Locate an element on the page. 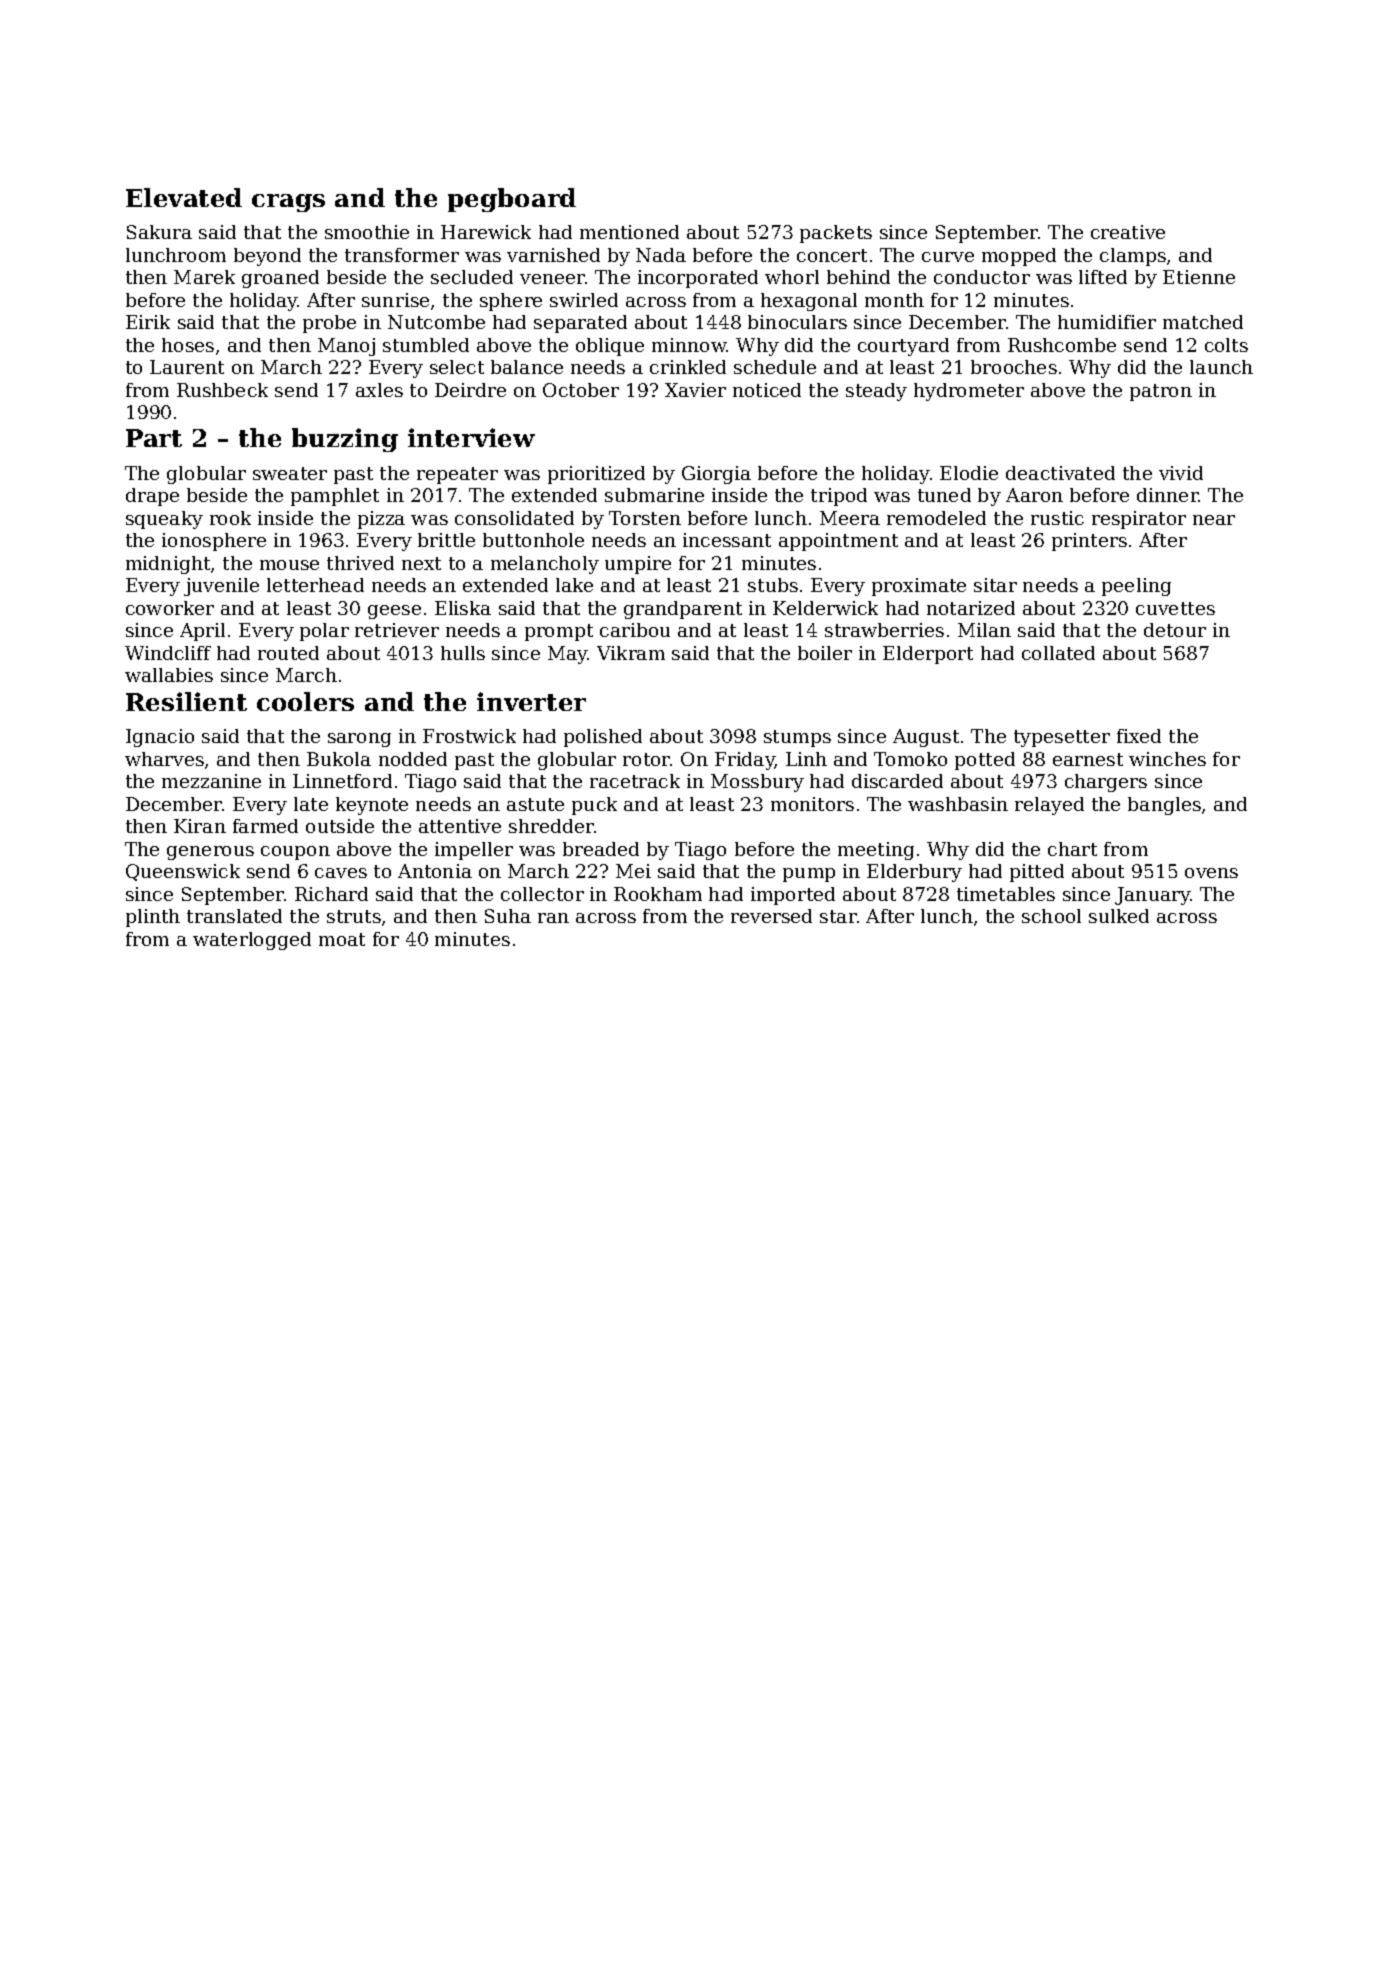 Image resolution: width=1386 pixels, height=1969 pixels. Queenswick is located at coordinates (183, 872).
